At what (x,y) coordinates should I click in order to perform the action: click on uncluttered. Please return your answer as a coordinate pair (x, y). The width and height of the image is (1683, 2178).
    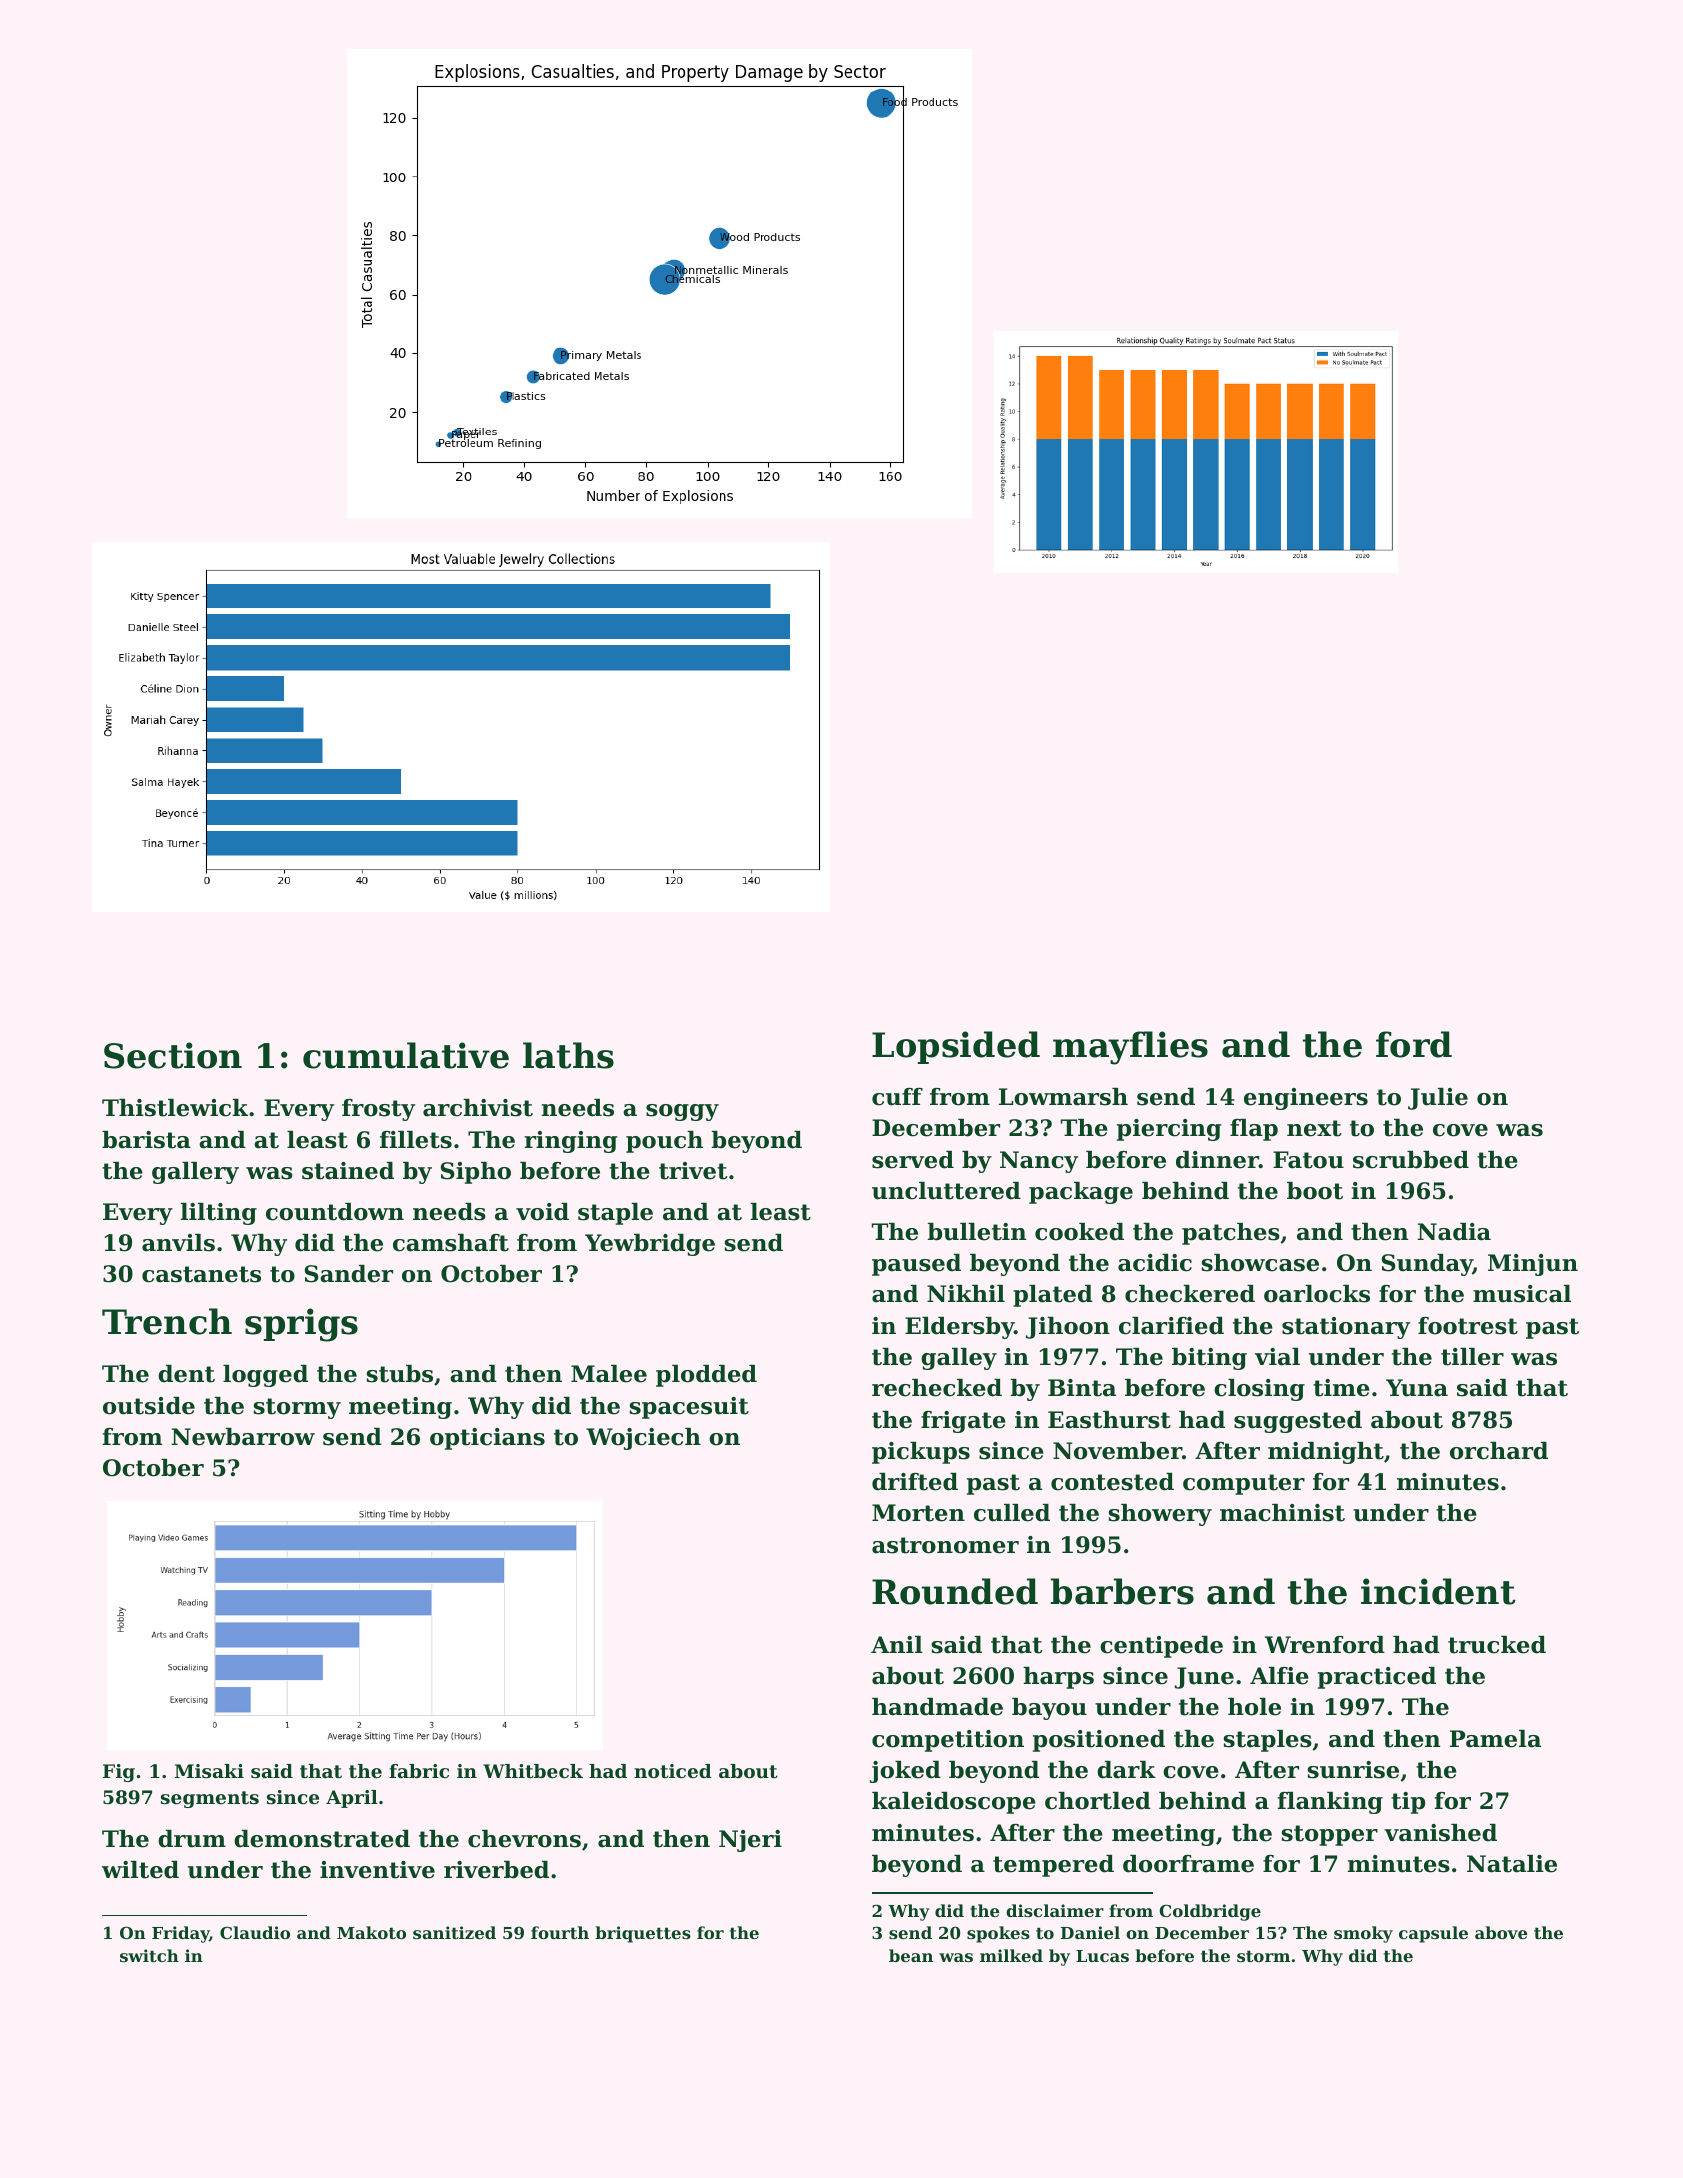
    Looking at the image, I should click on (946, 1191).
